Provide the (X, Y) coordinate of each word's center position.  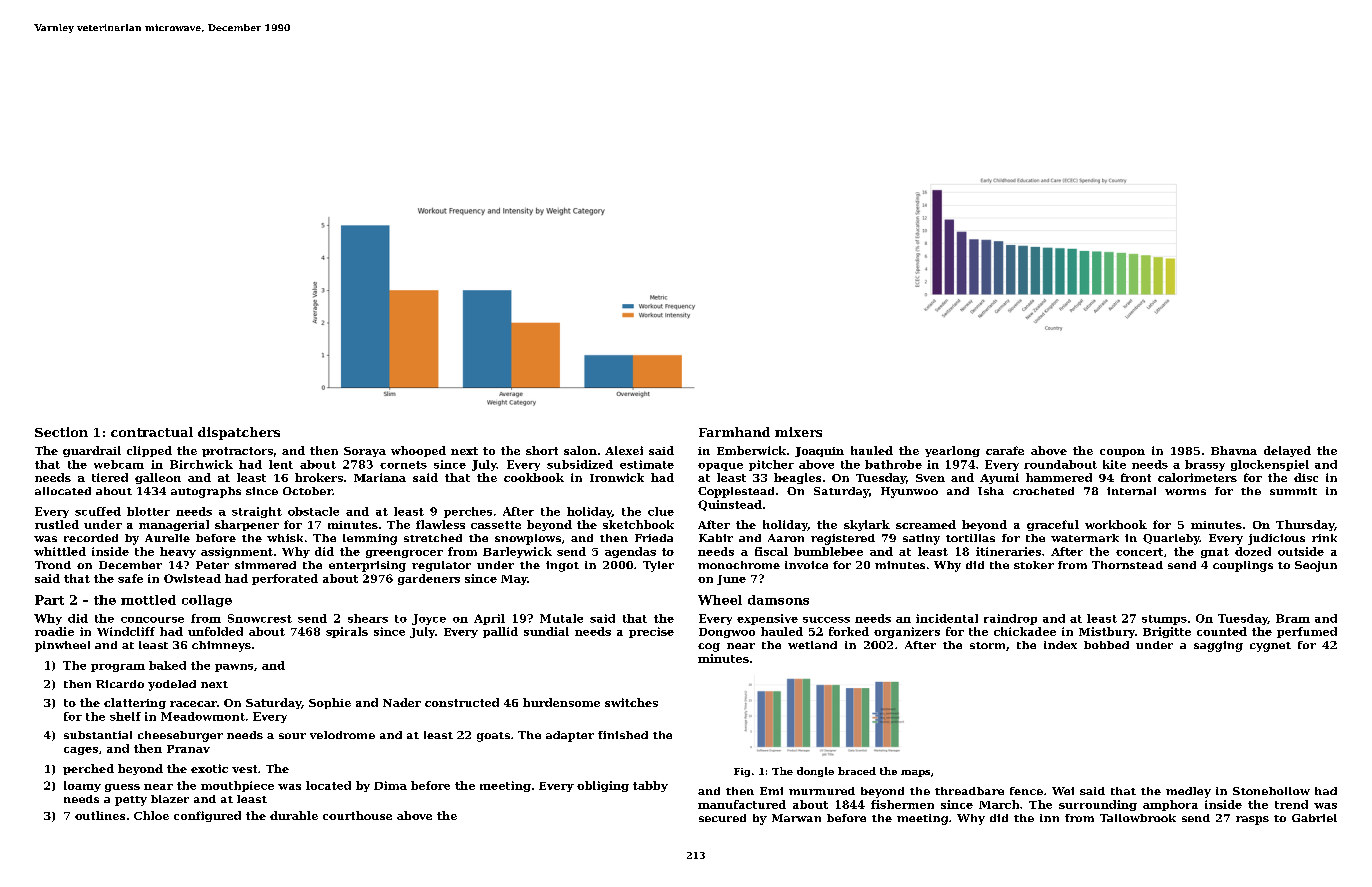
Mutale (561, 618)
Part (49, 600)
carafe (1005, 450)
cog (709, 647)
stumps (1164, 620)
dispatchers (239, 433)
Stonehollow (1271, 791)
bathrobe (893, 464)
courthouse (357, 815)
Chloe (151, 815)
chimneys (221, 646)
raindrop (1010, 619)
